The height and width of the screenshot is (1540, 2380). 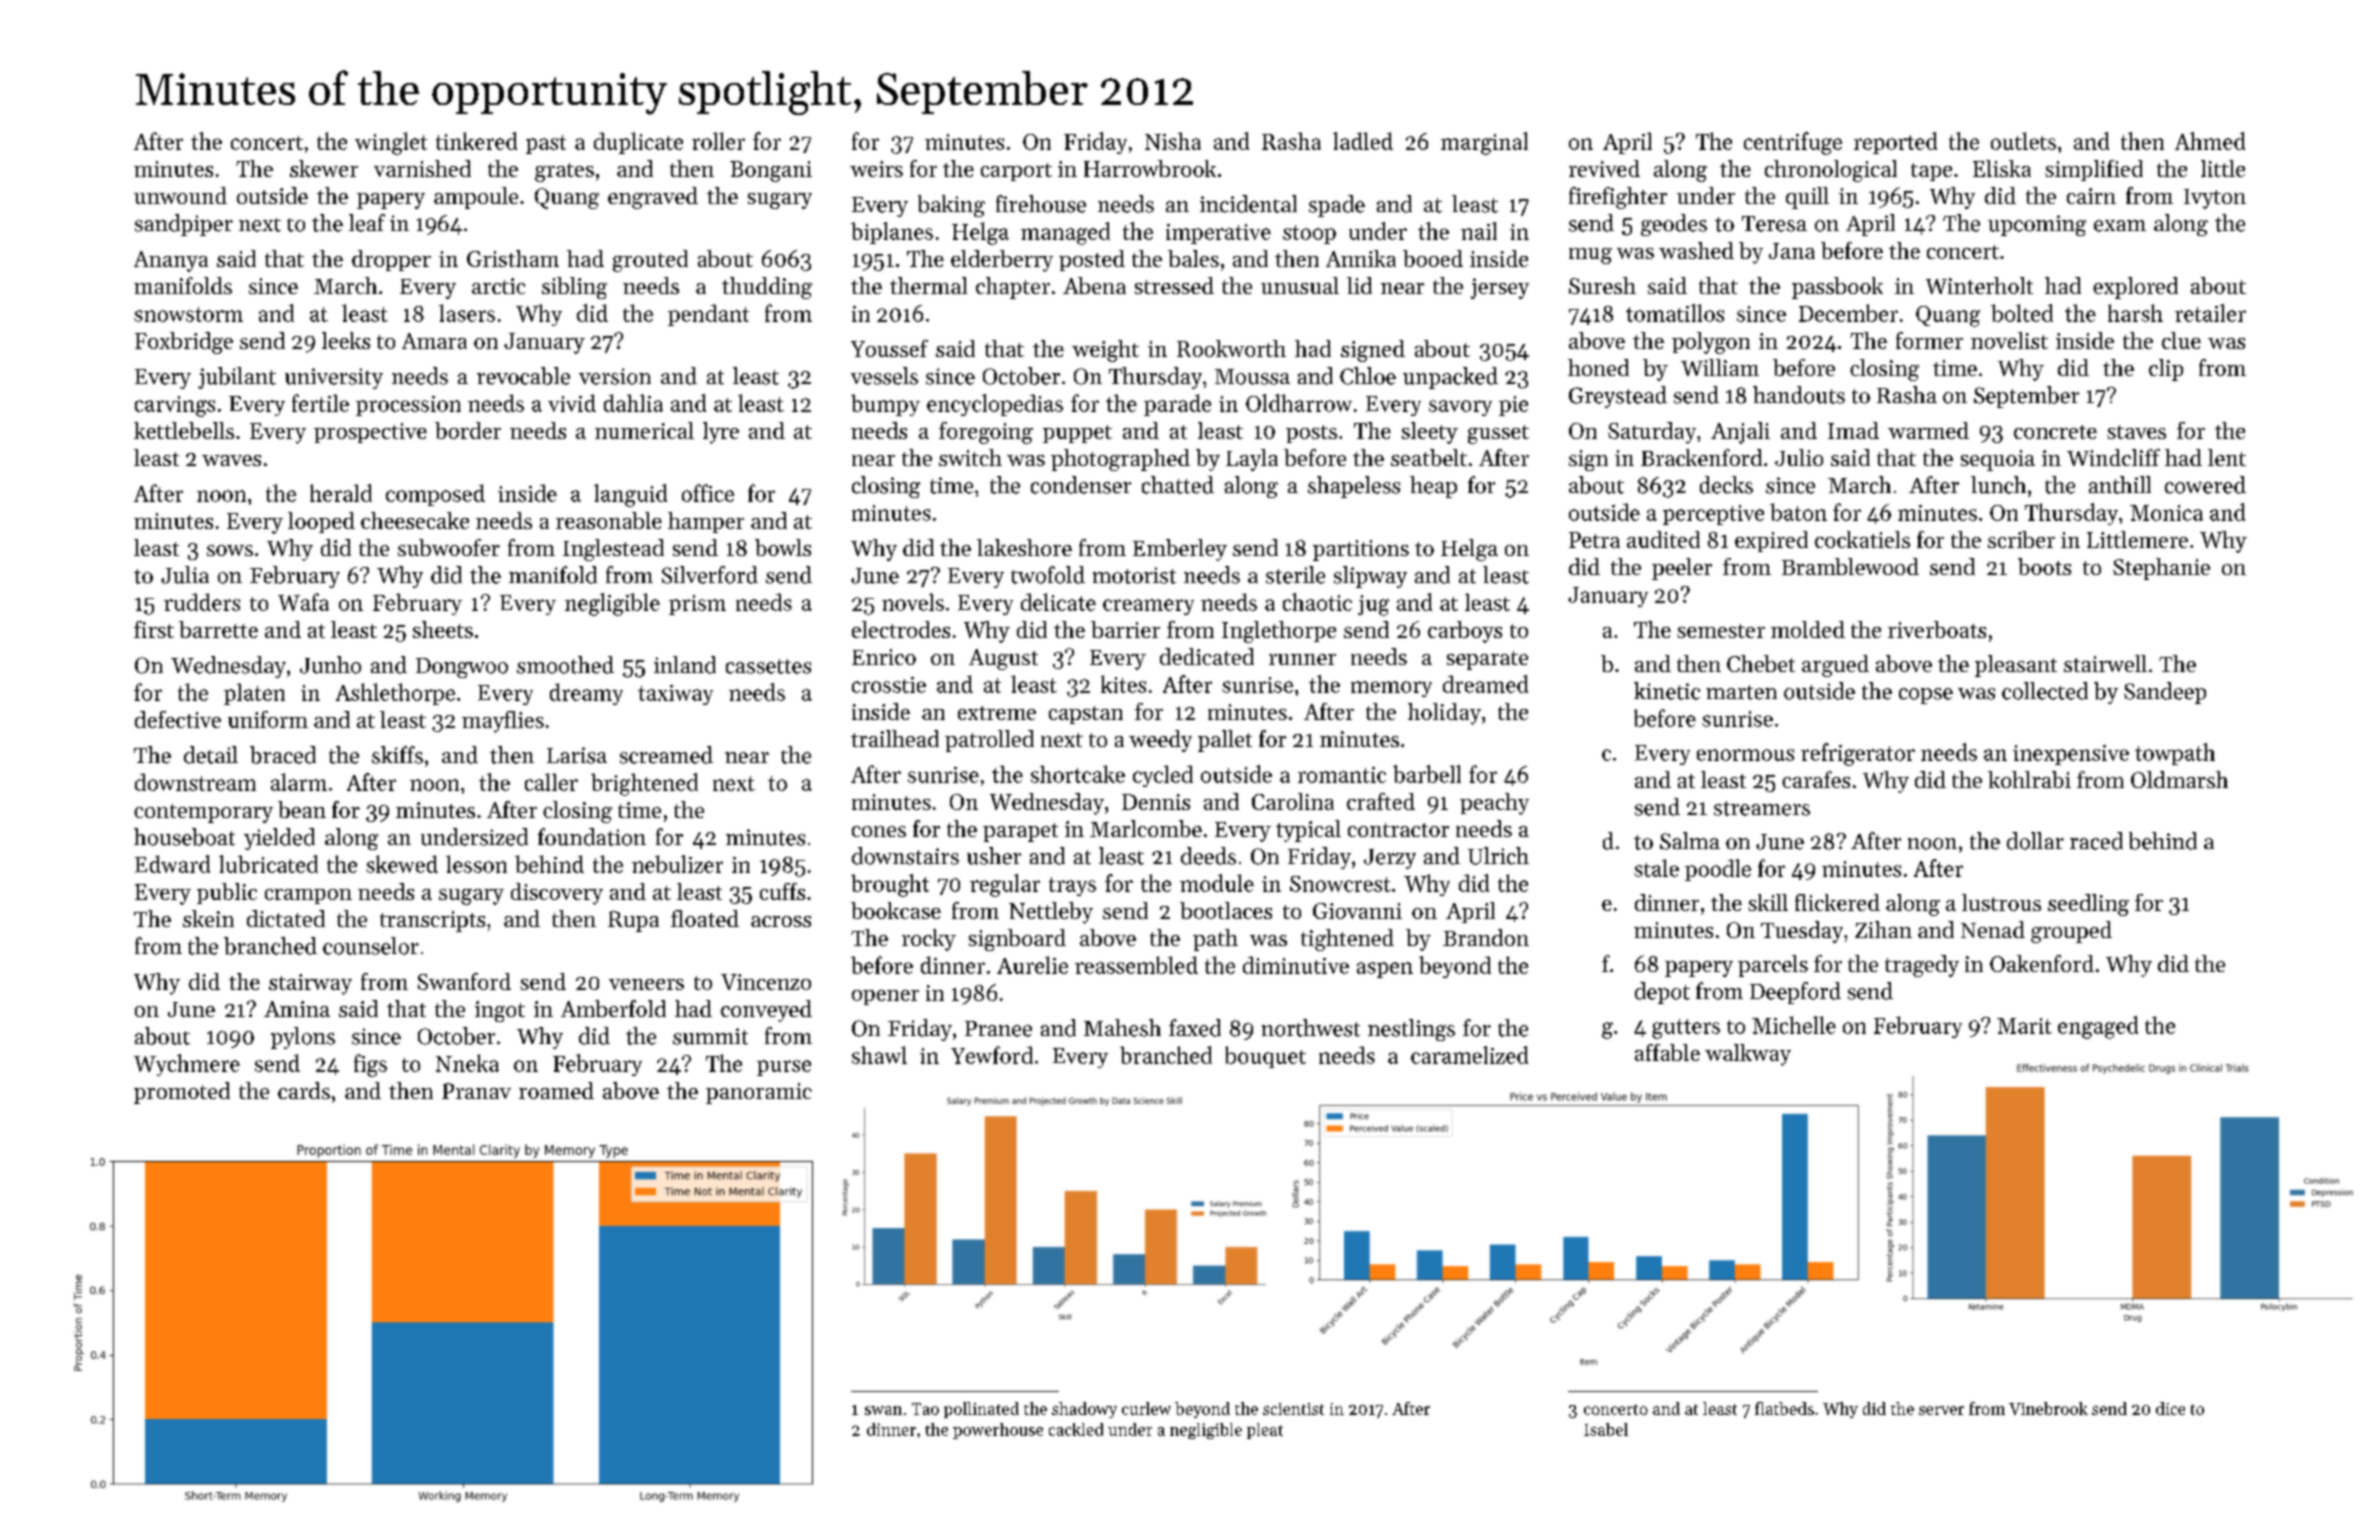 What do you see at coordinates (759, 1093) in the screenshot?
I see `panoramic` at bounding box center [759, 1093].
